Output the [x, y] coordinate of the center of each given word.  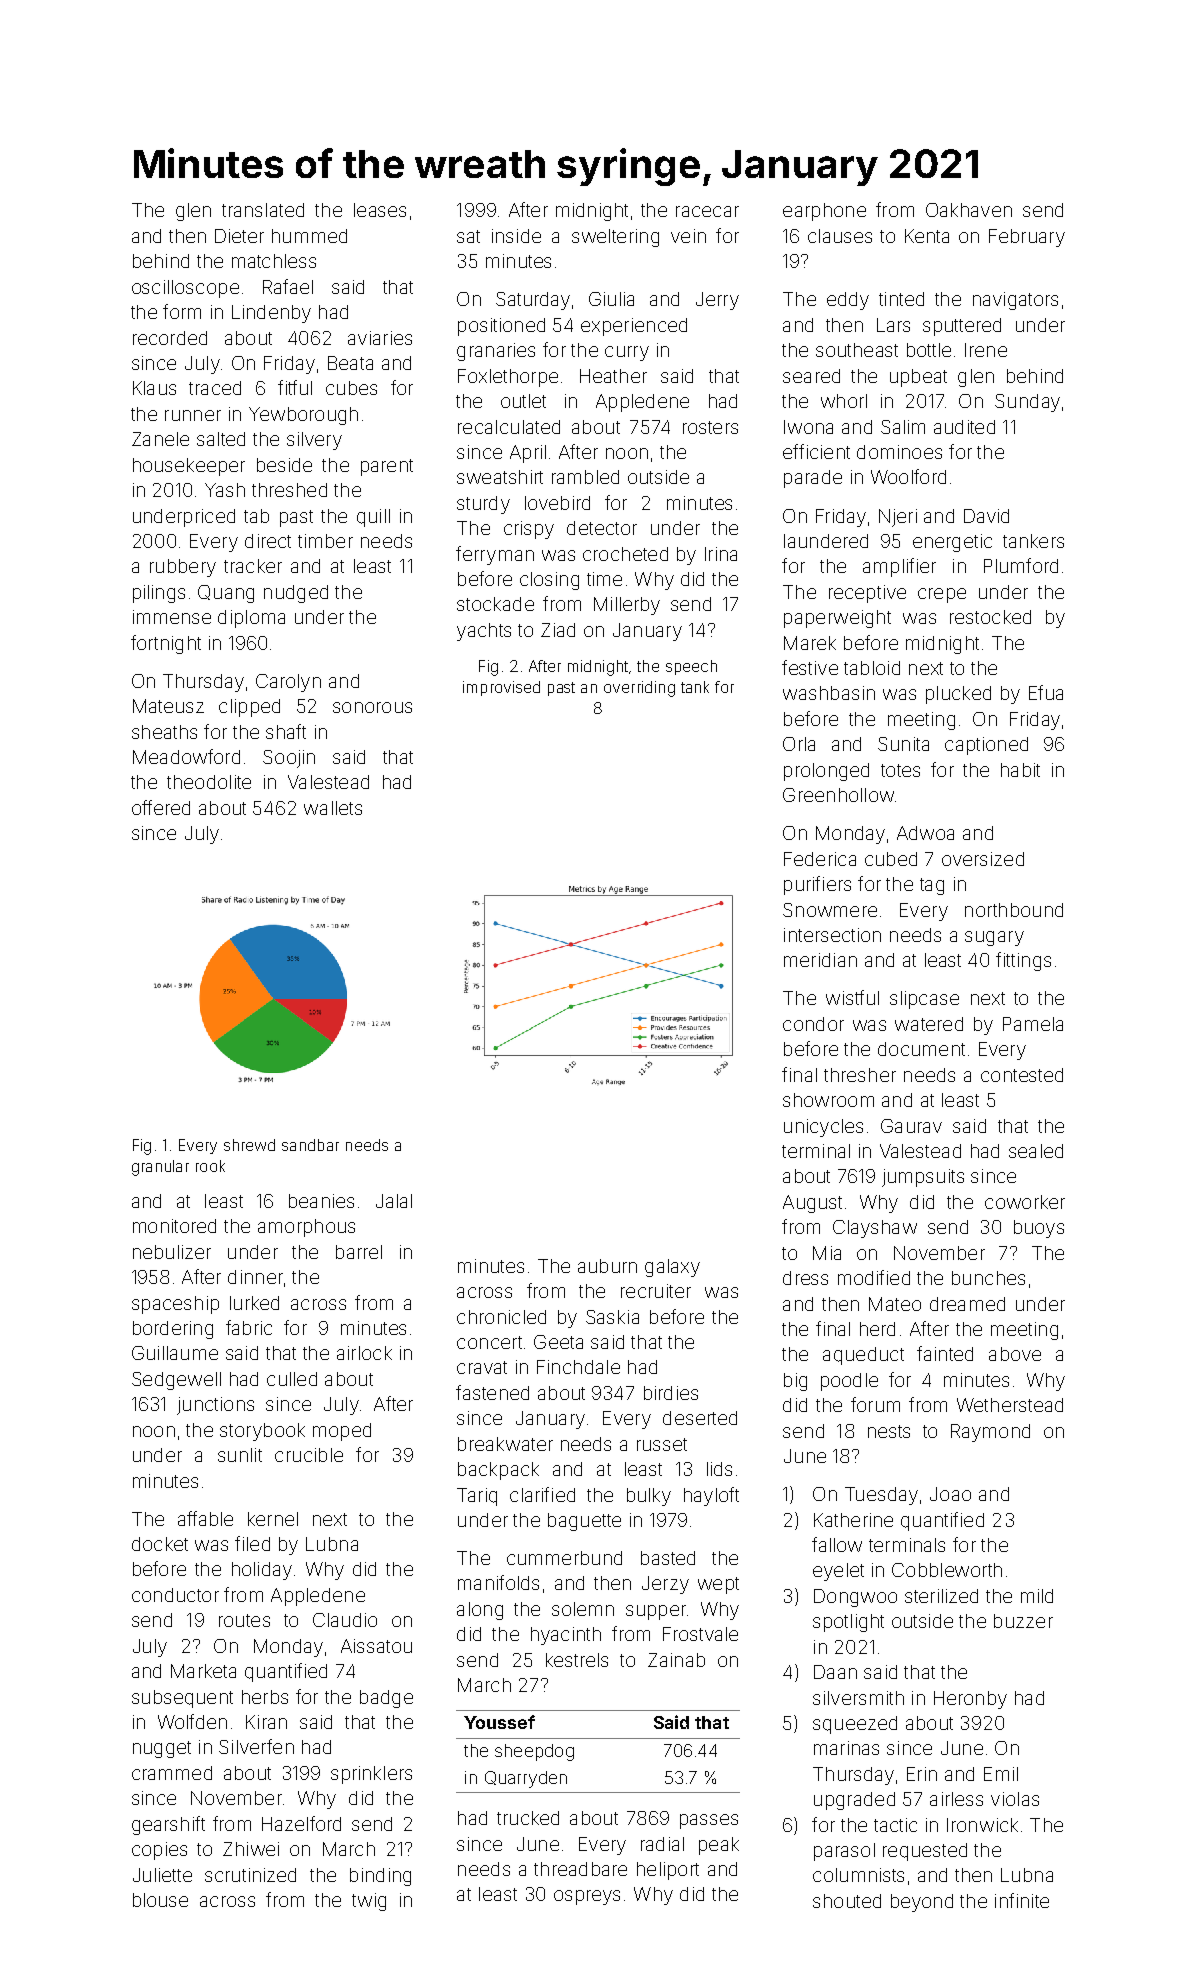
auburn [607, 1266]
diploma [251, 619]
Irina [721, 554]
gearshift [168, 1825]
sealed [1036, 1151]
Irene [986, 350]
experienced [634, 327]
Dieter [239, 236]
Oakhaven [969, 210]
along [480, 1611]
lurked [254, 1303]
